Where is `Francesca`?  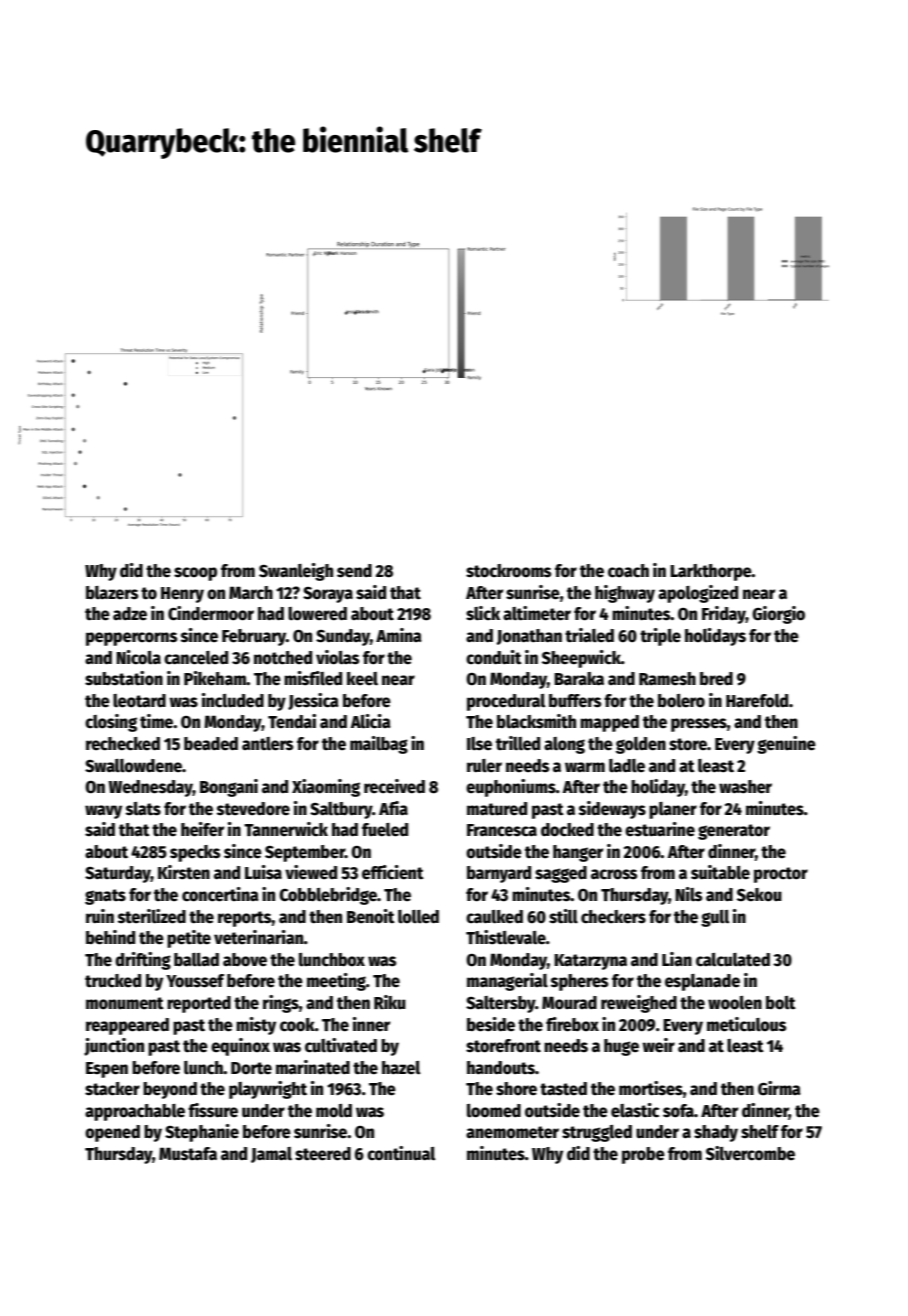 Francesca is located at coordinates (502, 830).
